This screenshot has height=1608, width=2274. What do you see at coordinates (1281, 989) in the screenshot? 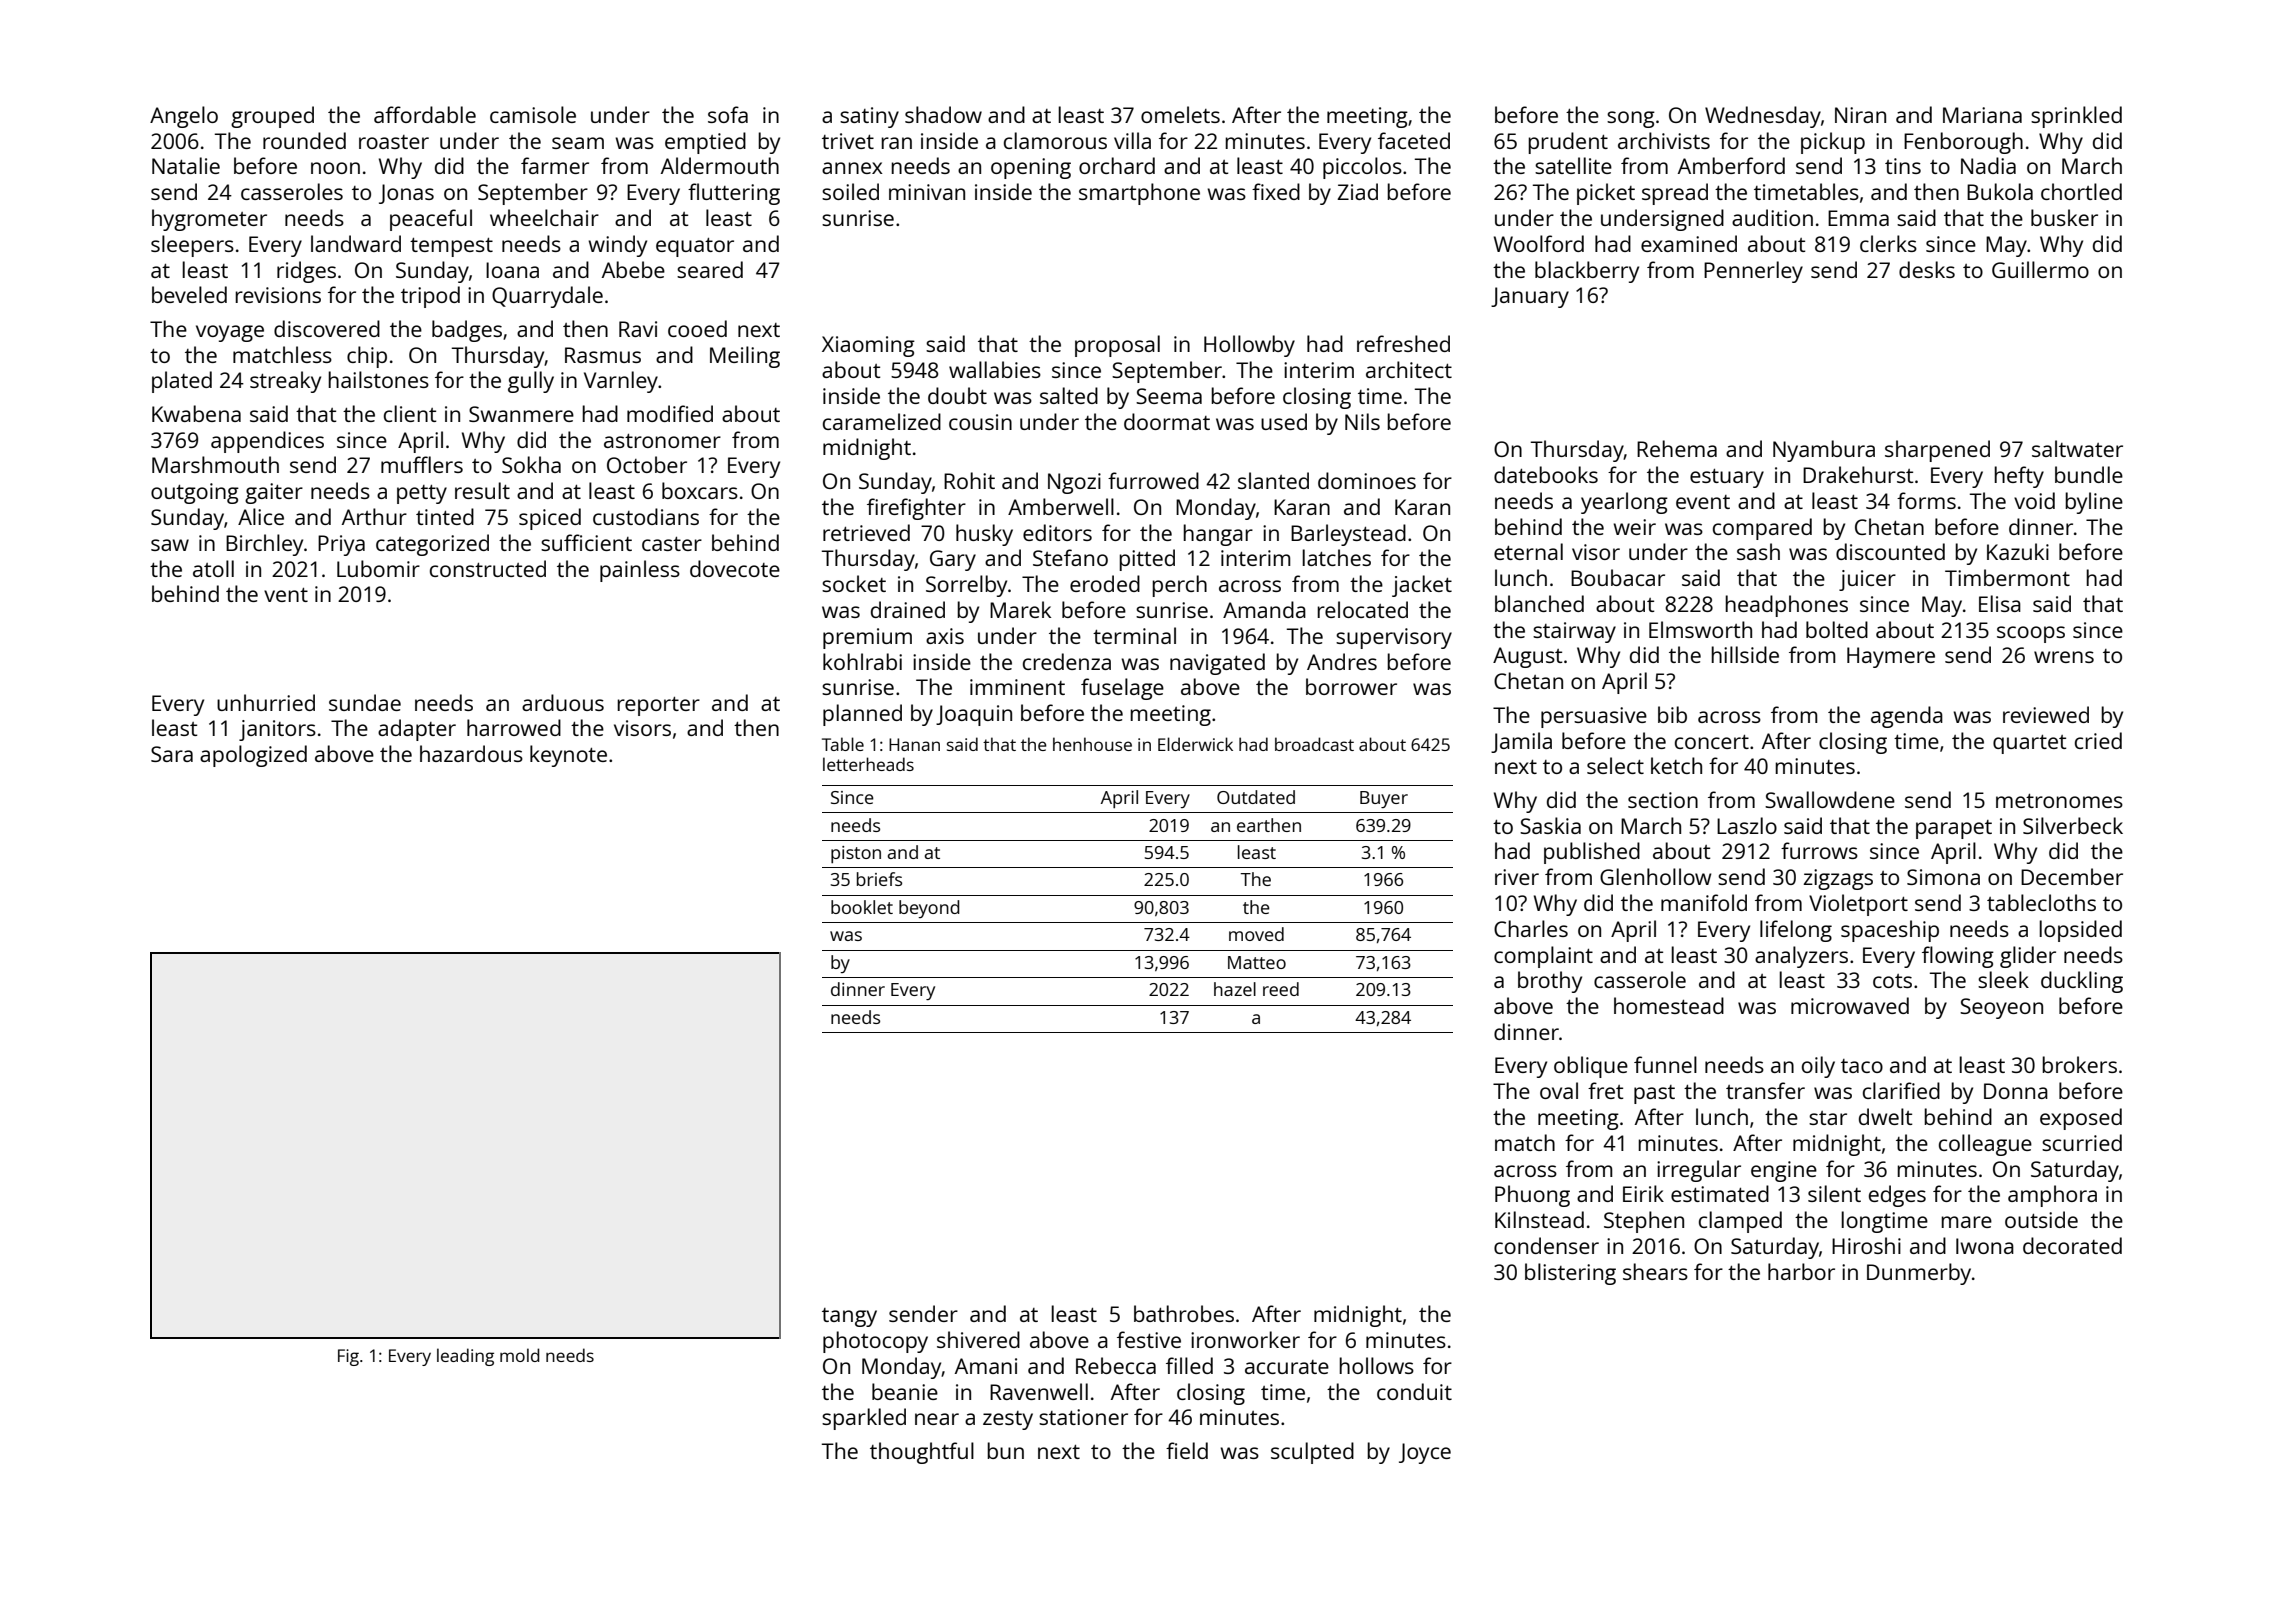
I see `reed` at bounding box center [1281, 989].
